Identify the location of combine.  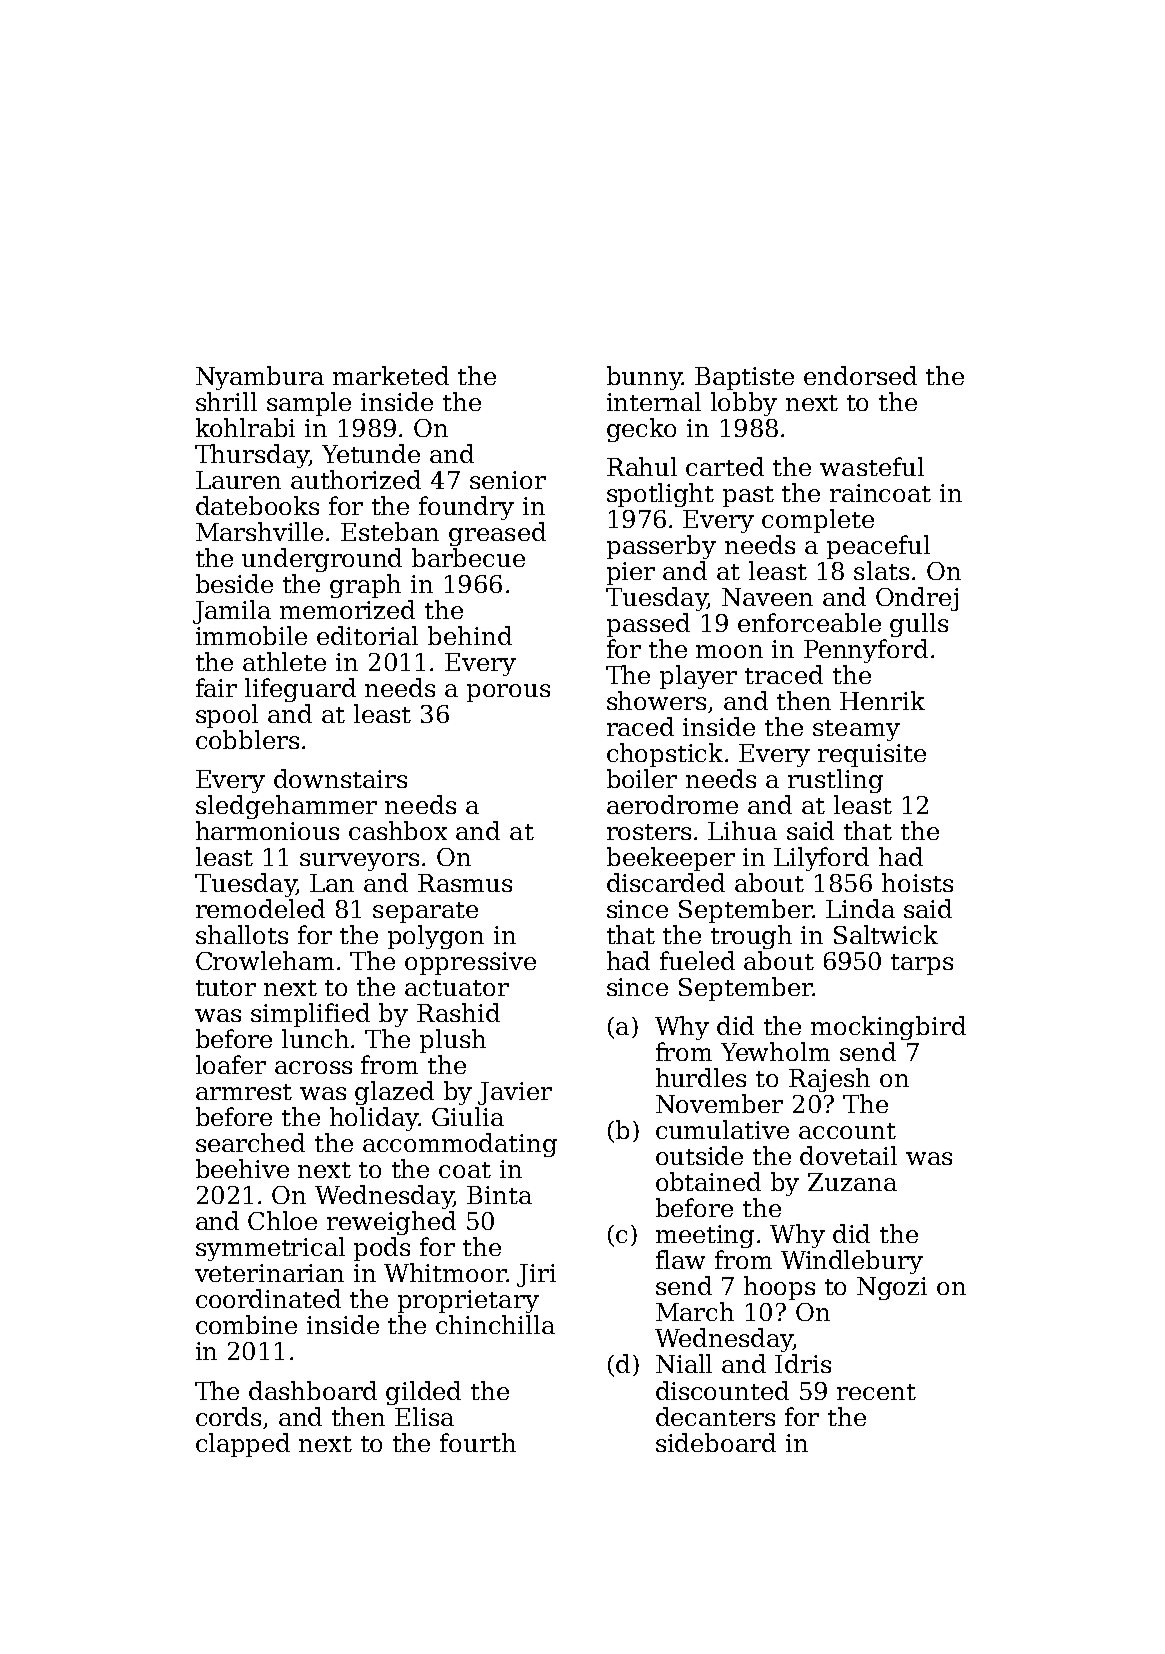
(246, 1324).
